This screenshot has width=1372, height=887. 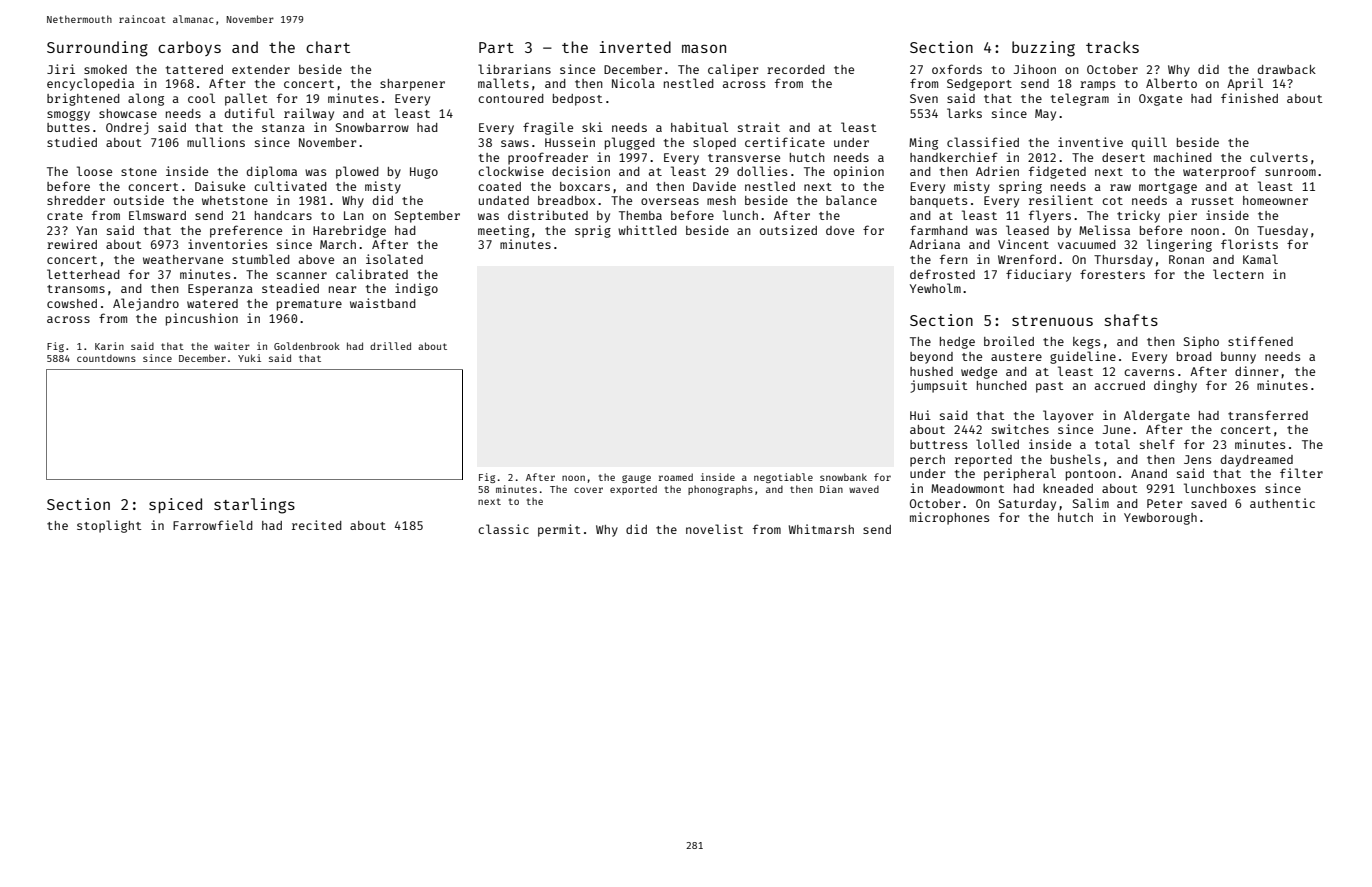 What do you see at coordinates (383, 303) in the screenshot?
I see `waistband` at bounding box center [383, 303].
